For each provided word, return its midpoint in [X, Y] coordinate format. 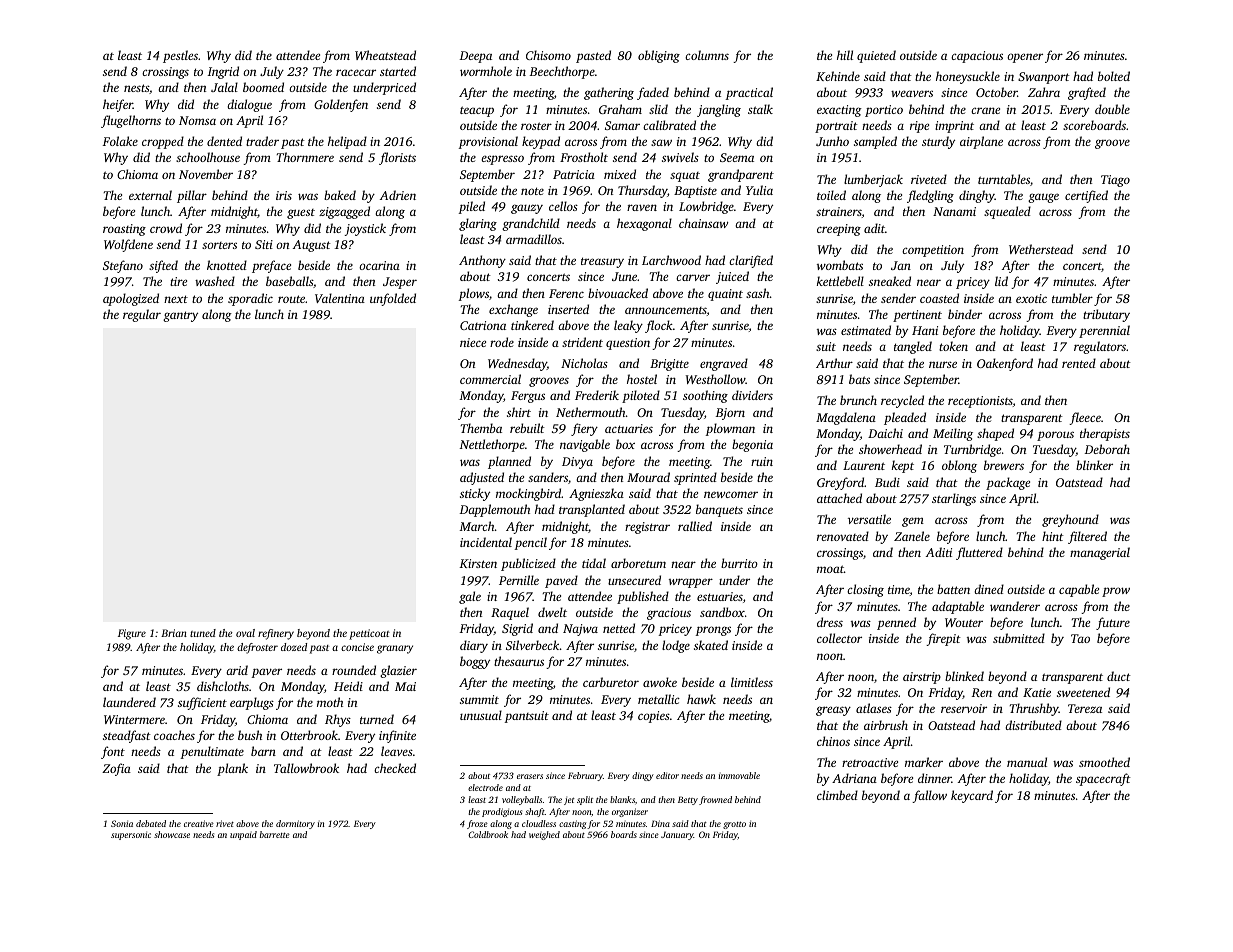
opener [1025, 58]
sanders [548, 477]
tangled [913, 347]
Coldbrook [488, 834]
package [1008, 483]
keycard [972, 796]
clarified [751, 261]
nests [136, 88]
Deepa [475, 57]
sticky [475, 494]
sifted [163, 266]
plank [232, 769]
